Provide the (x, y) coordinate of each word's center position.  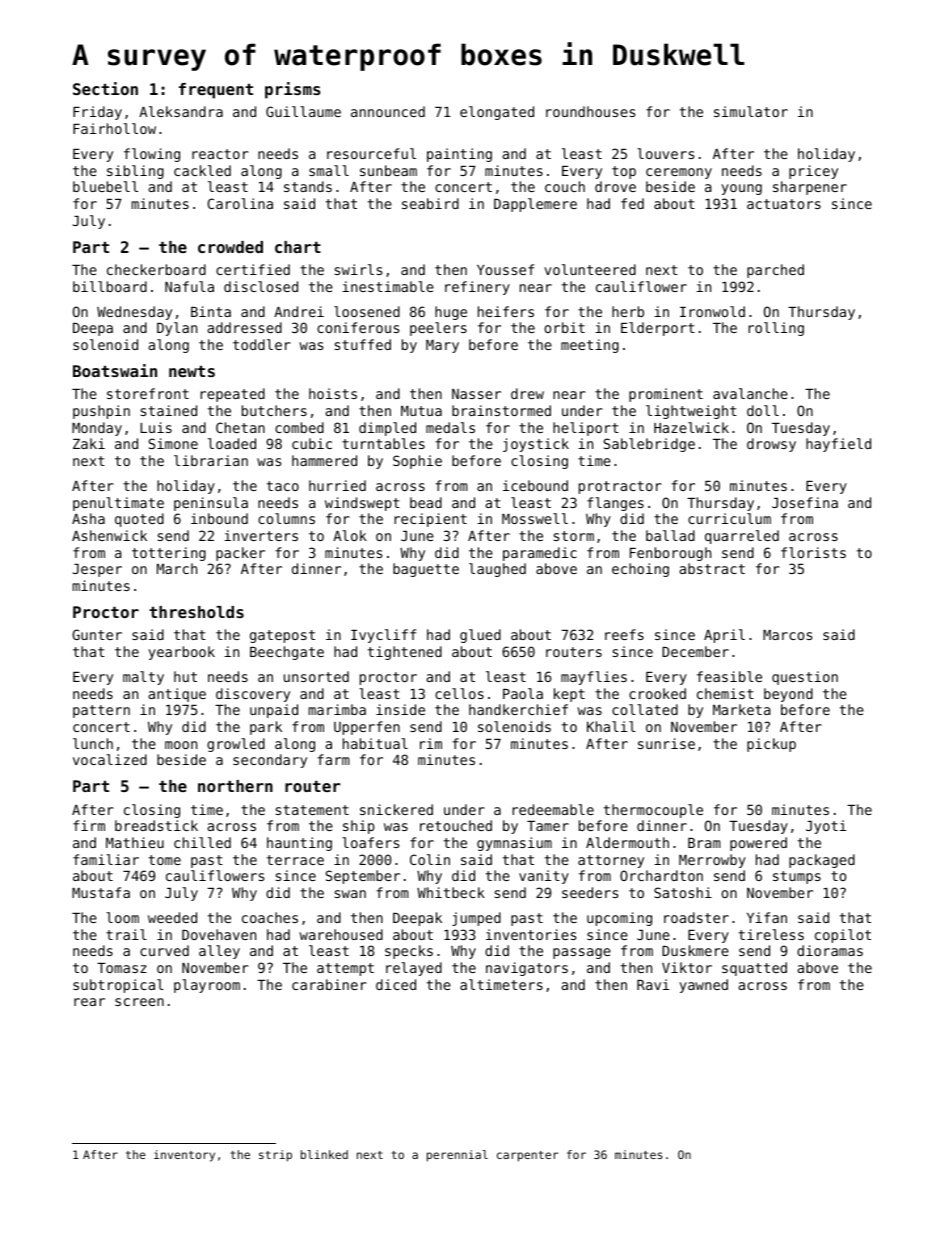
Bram (704, 843)
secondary (270, 761)
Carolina (240, 203)
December (695, 651)
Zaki (89, 443)
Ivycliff (383, 636)
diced (396, 984)
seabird (430, 203)
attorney (611, 861)
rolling (776, 329)
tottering (169, 554)
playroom (207, 986)
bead (426, 502)
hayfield (838, 445)
